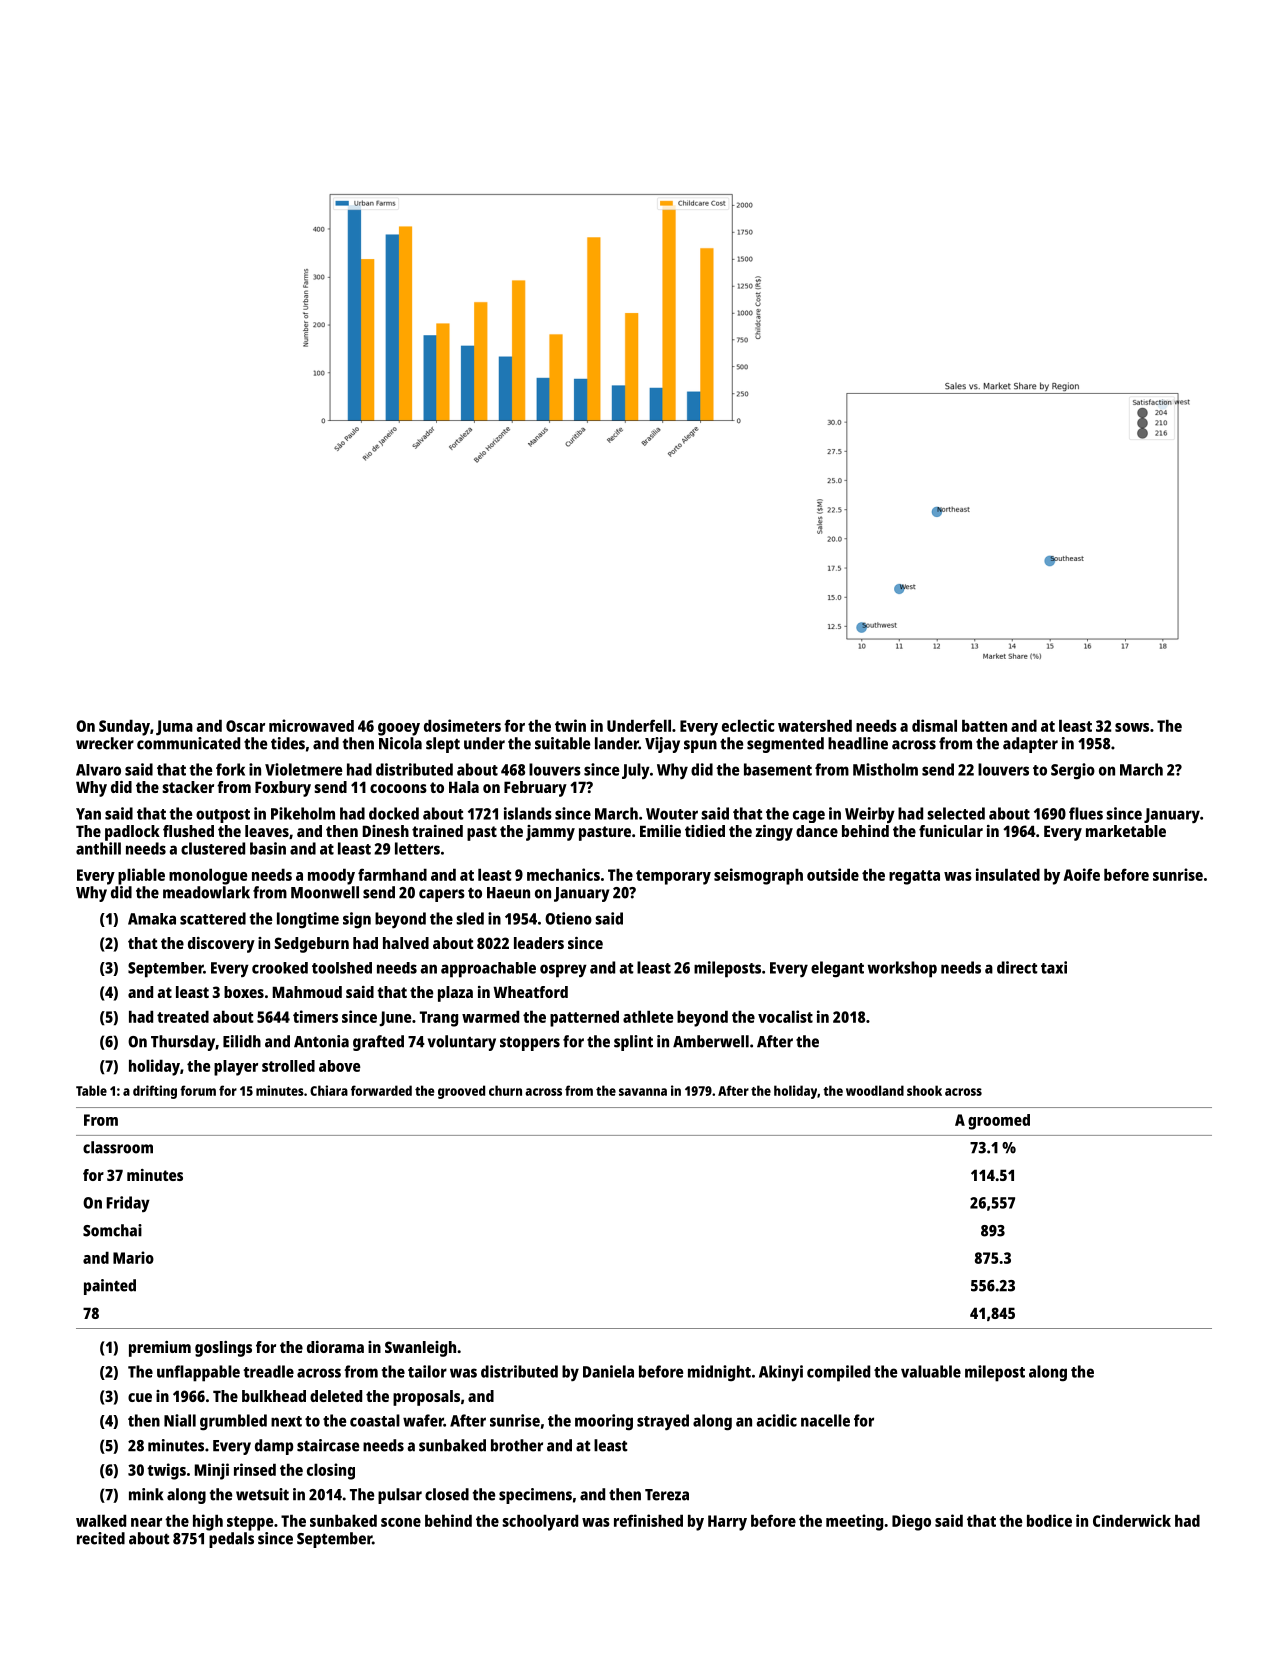 The image size is (1288, 1667). I want to click on Oscar, so click(245, 726).
